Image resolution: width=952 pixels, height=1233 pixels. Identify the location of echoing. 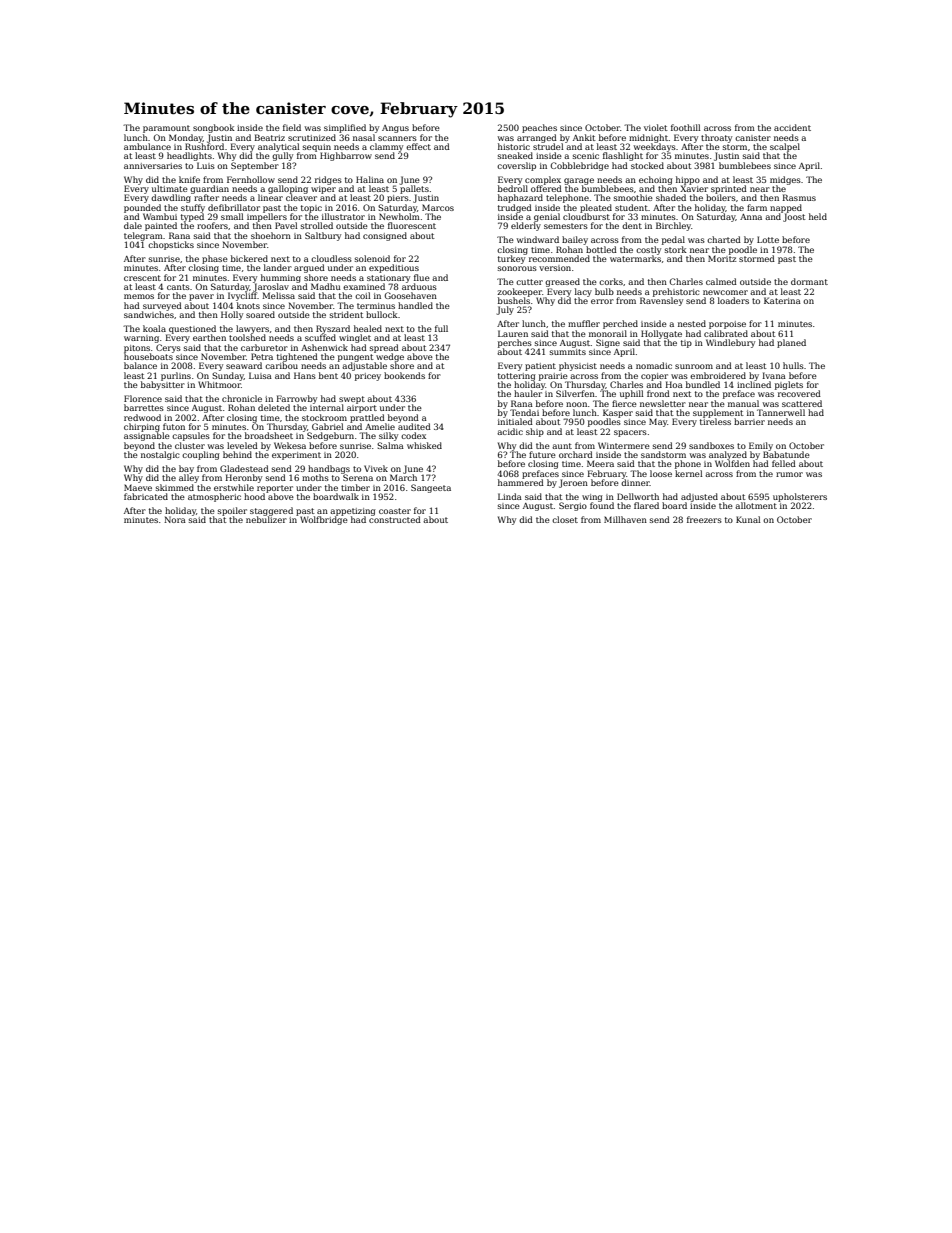
(656, 180).
